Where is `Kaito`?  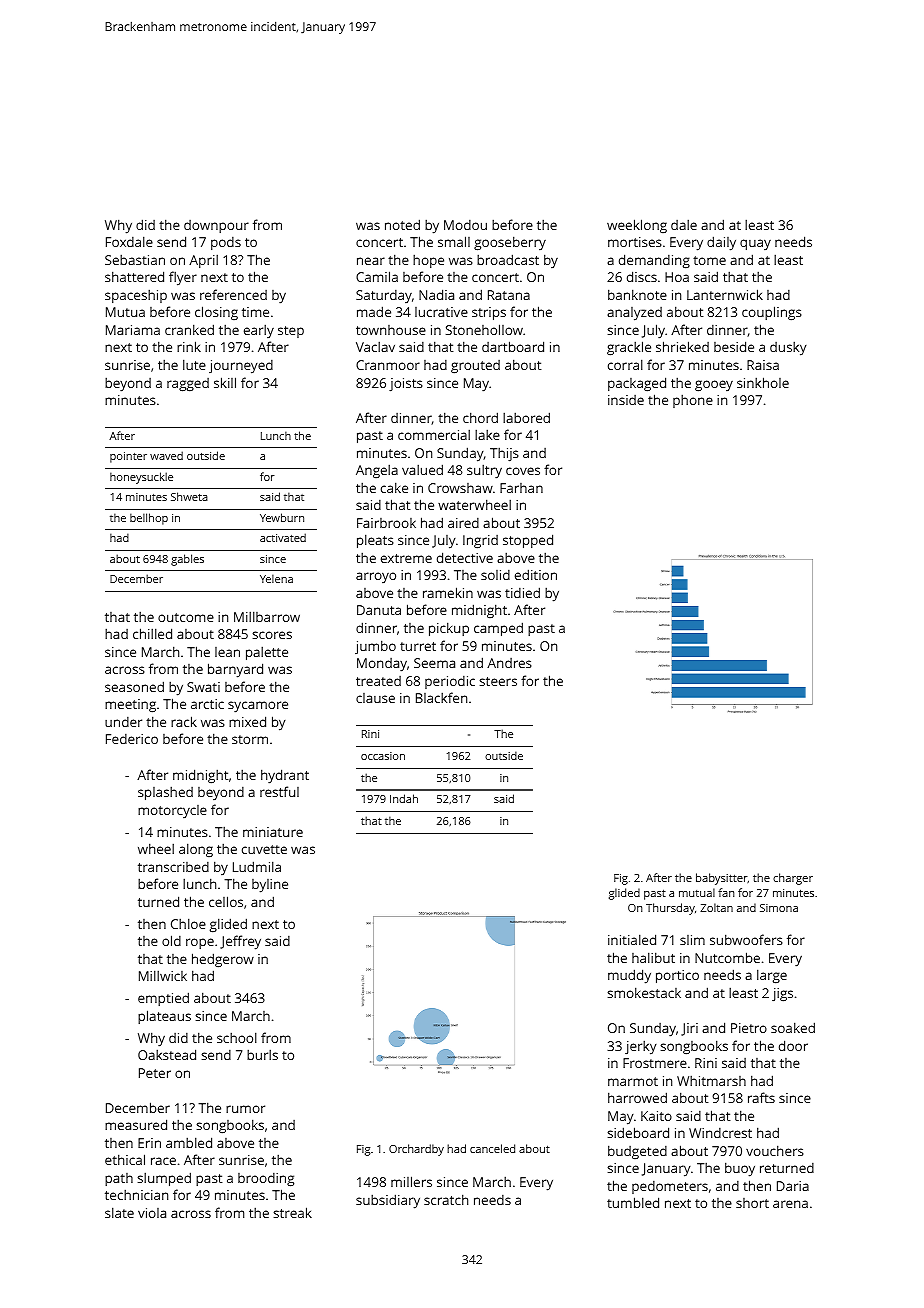 Kaito is located at coordinates (656, 1116).
